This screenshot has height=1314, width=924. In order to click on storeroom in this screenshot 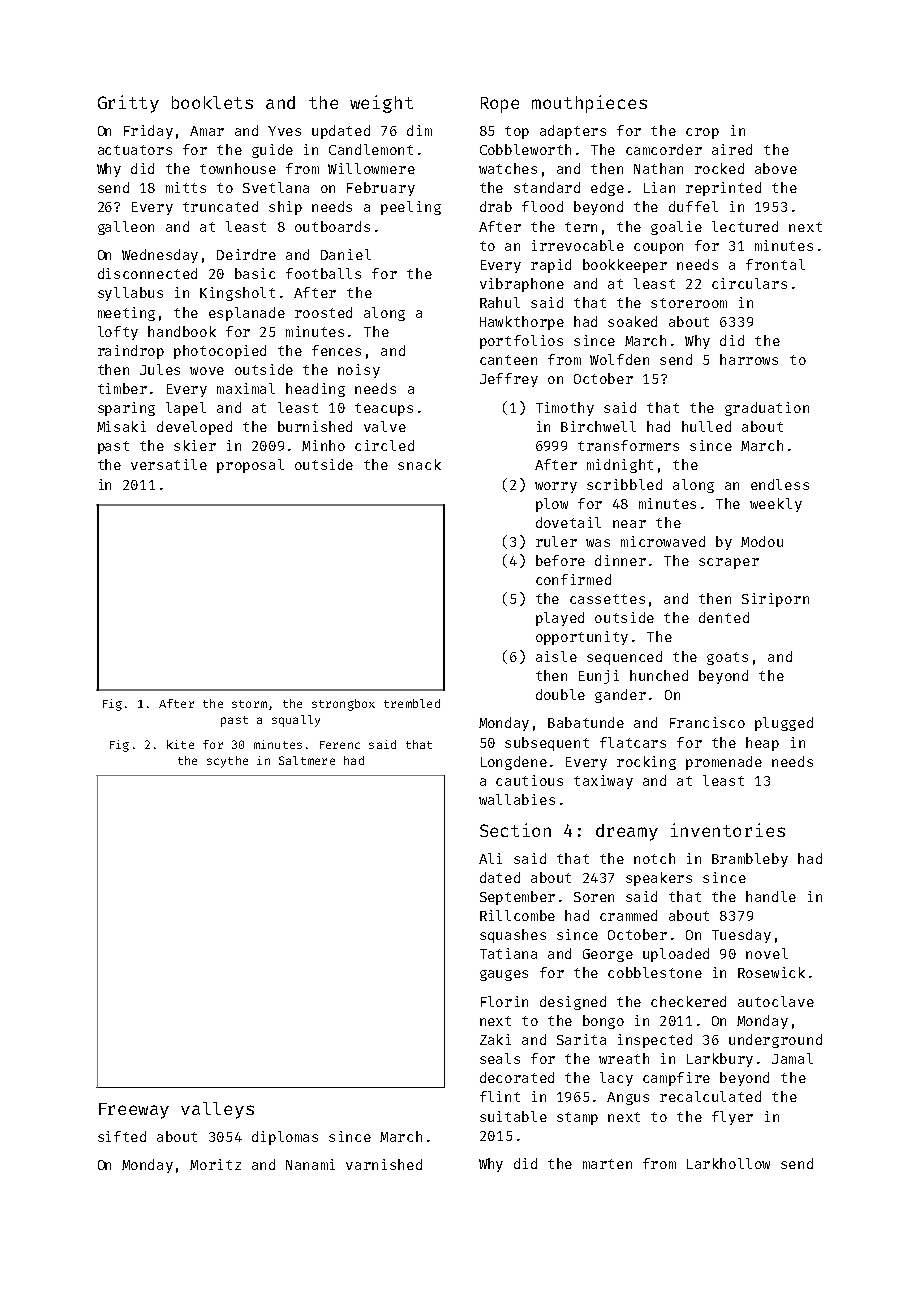, I will do `click(689, 303)`.
